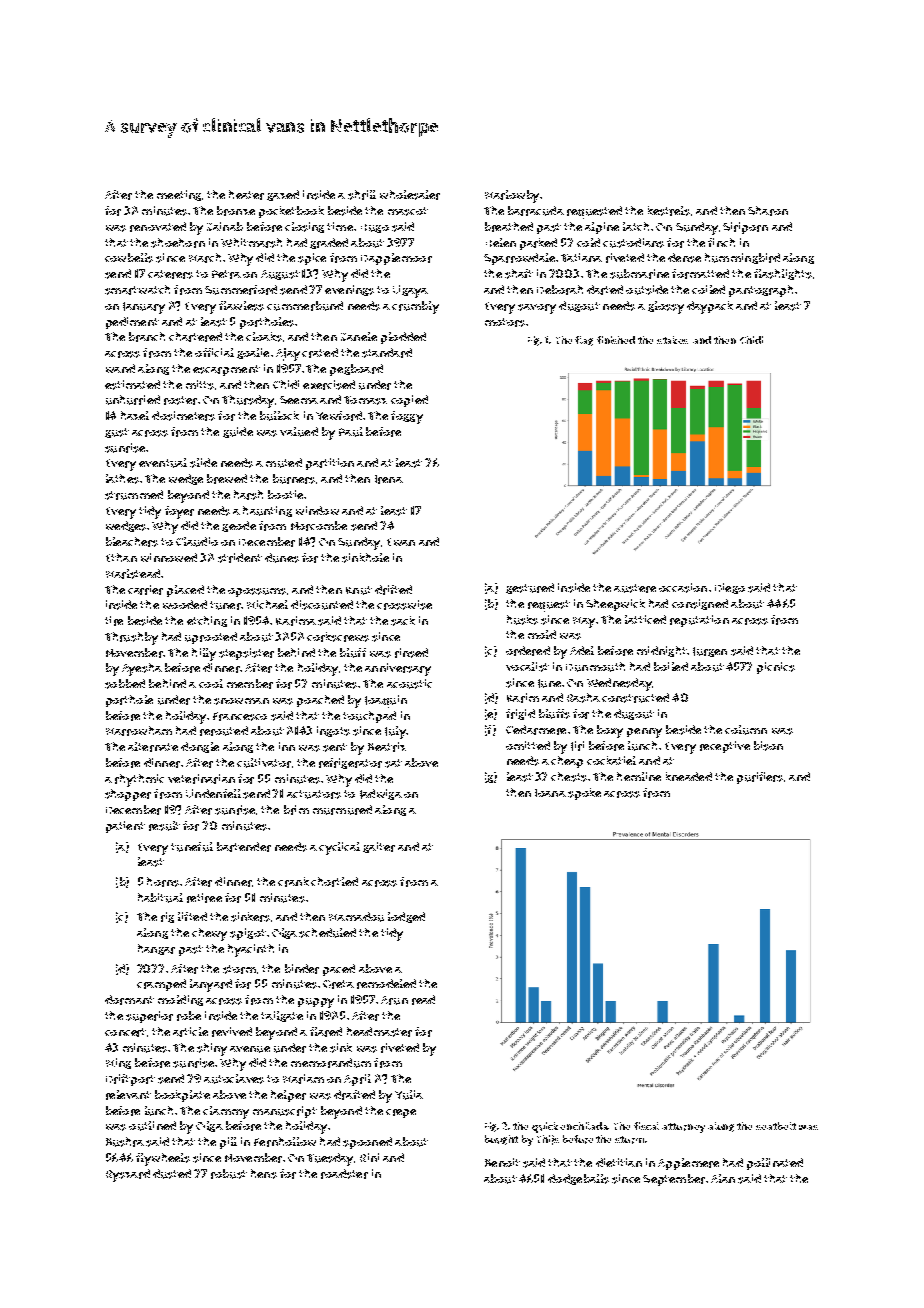  What do you see at coordinates (137, 290) in the screenshot?
I see `smartwatch` at bounding box center [137, 290].
